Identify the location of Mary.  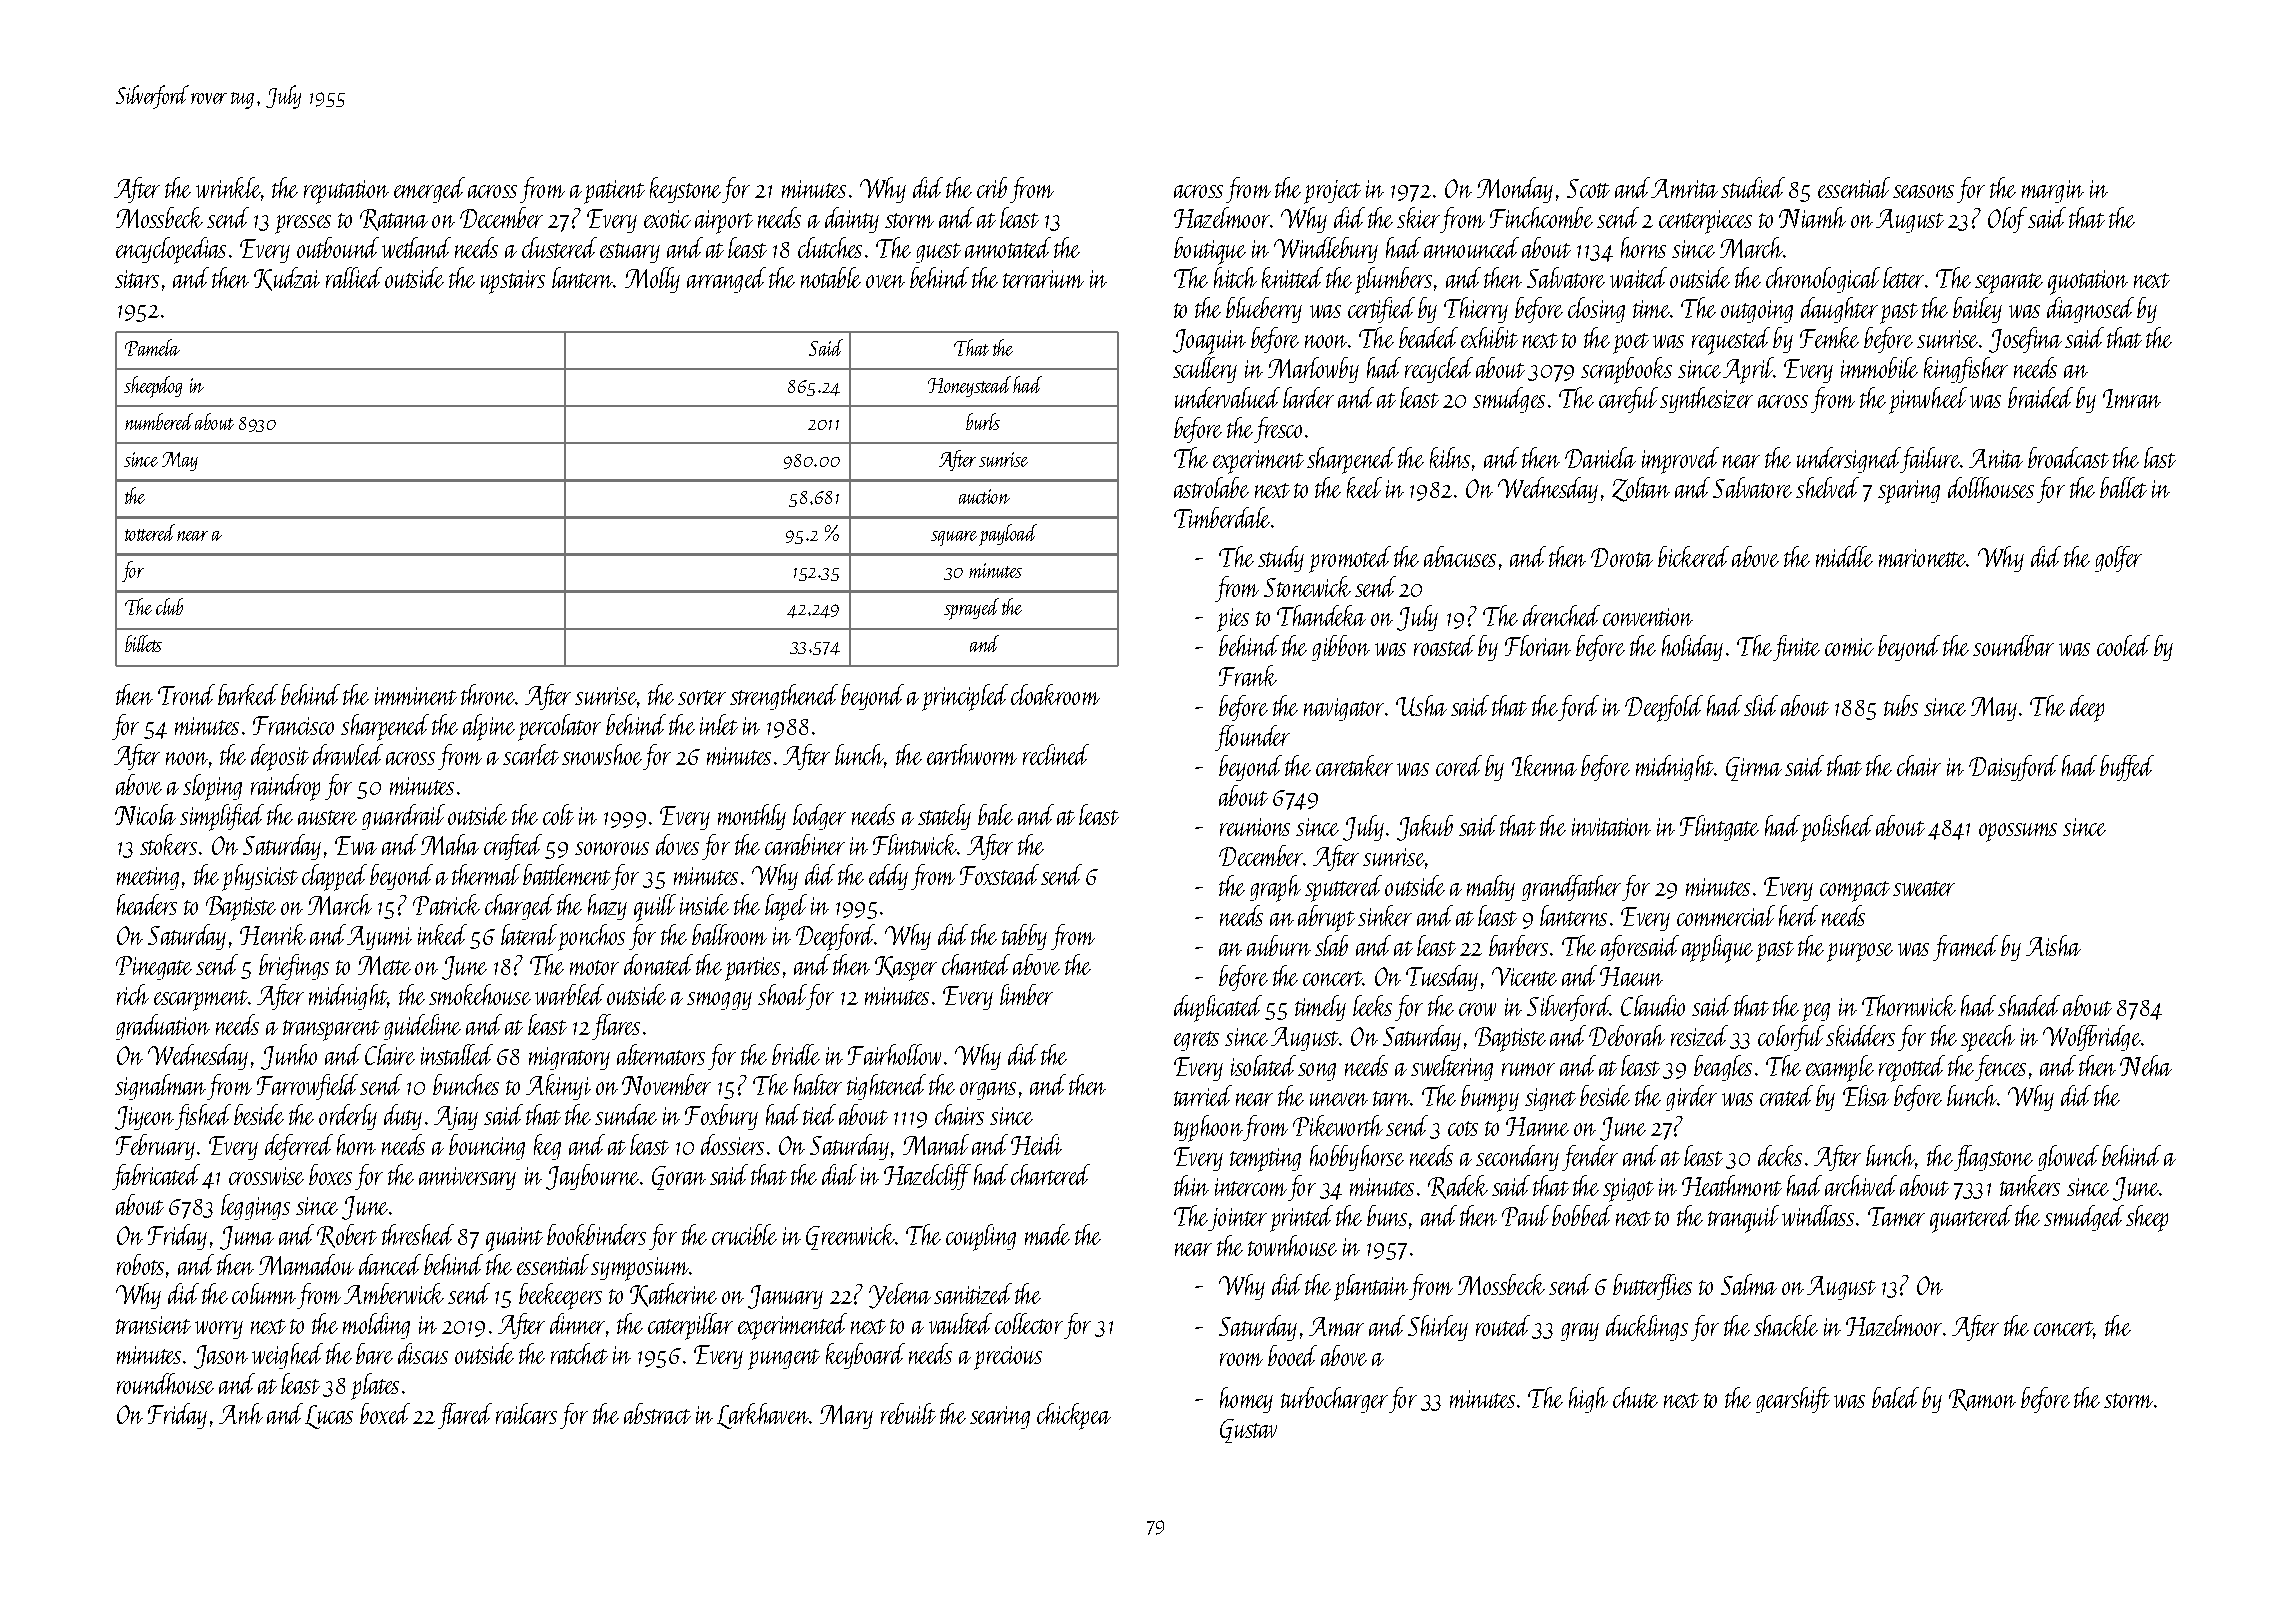
(846, 1417).
